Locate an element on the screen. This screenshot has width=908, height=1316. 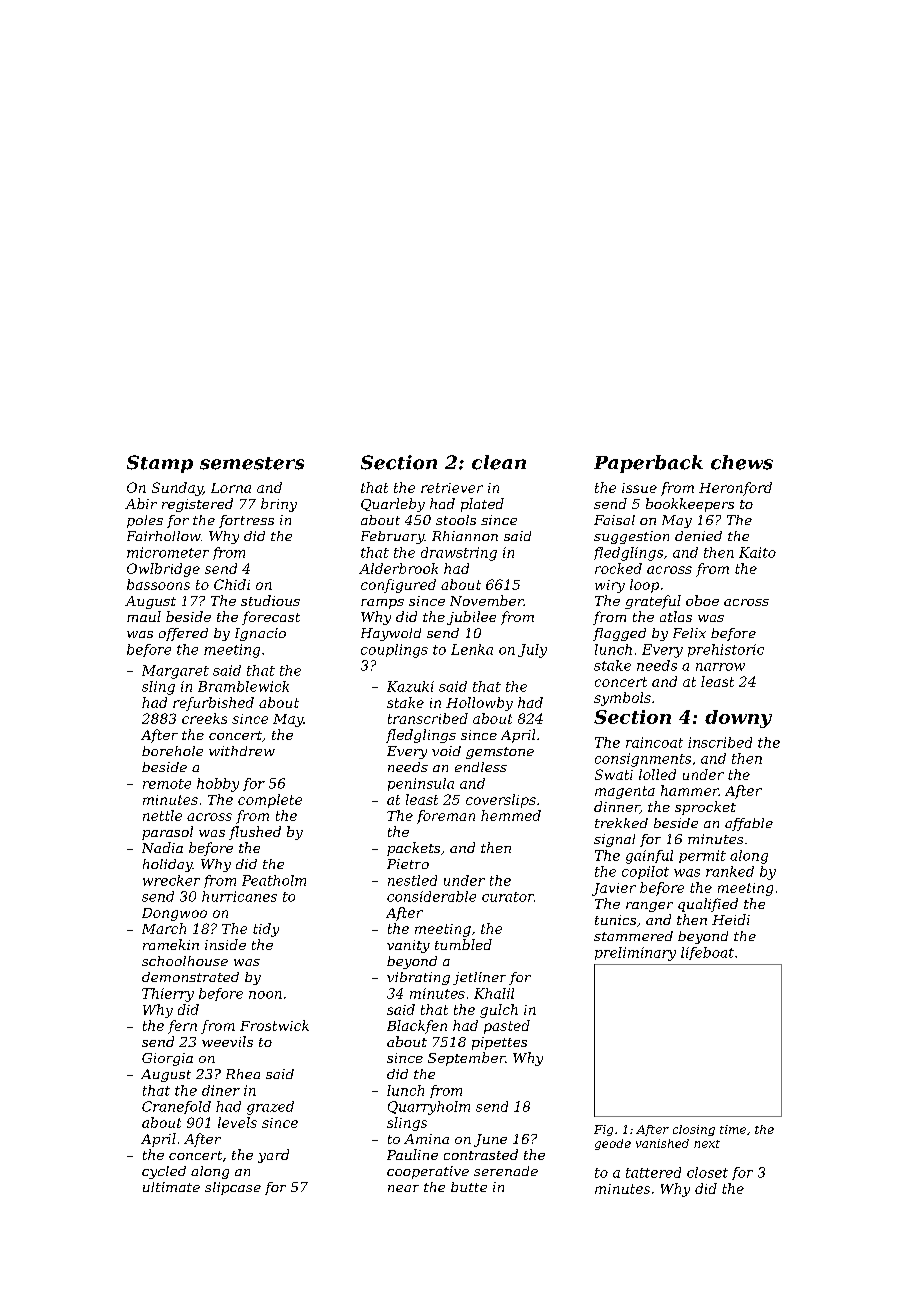
hemmed is located at coordinates (511, 815).
